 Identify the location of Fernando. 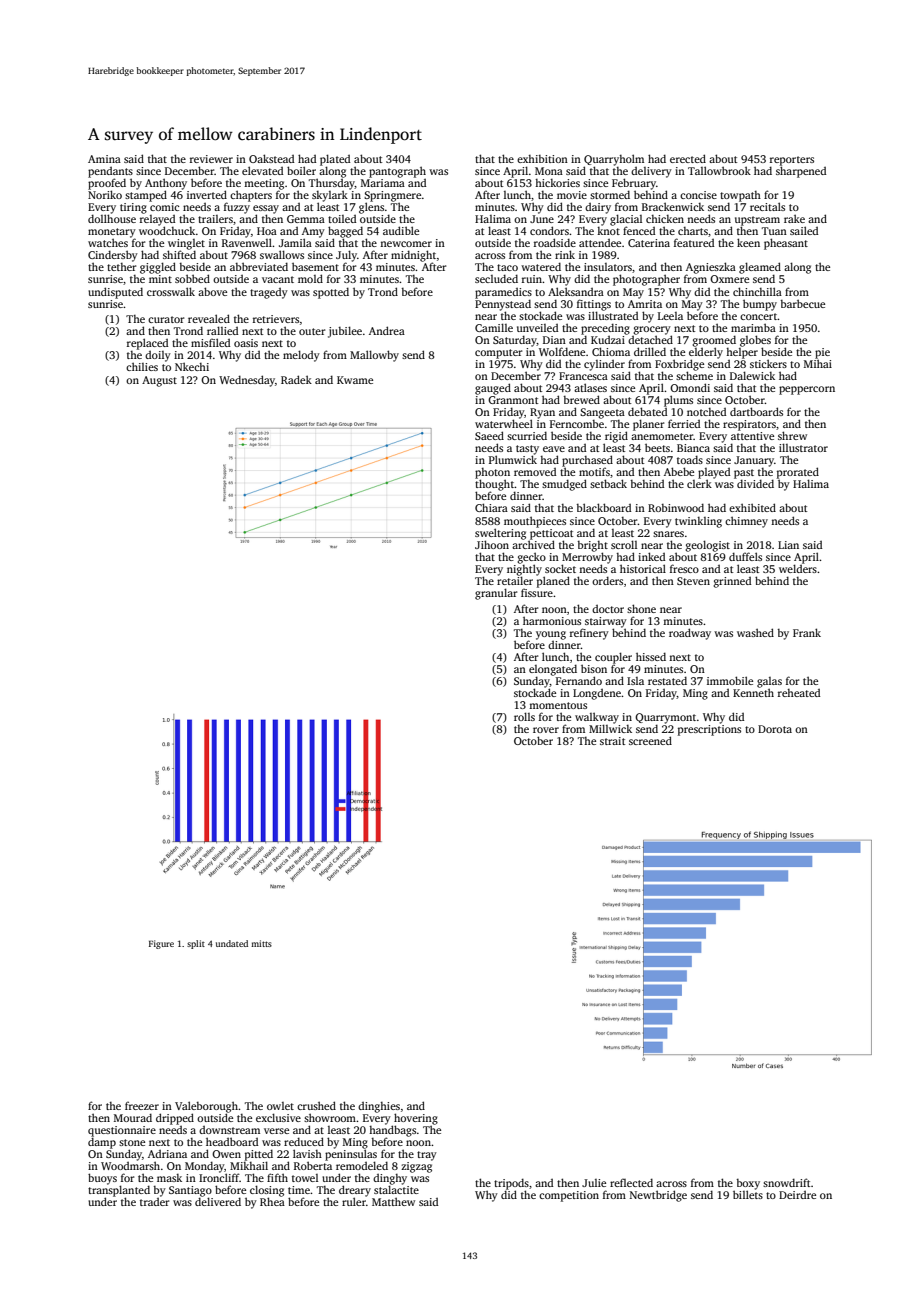
(579, 680).
